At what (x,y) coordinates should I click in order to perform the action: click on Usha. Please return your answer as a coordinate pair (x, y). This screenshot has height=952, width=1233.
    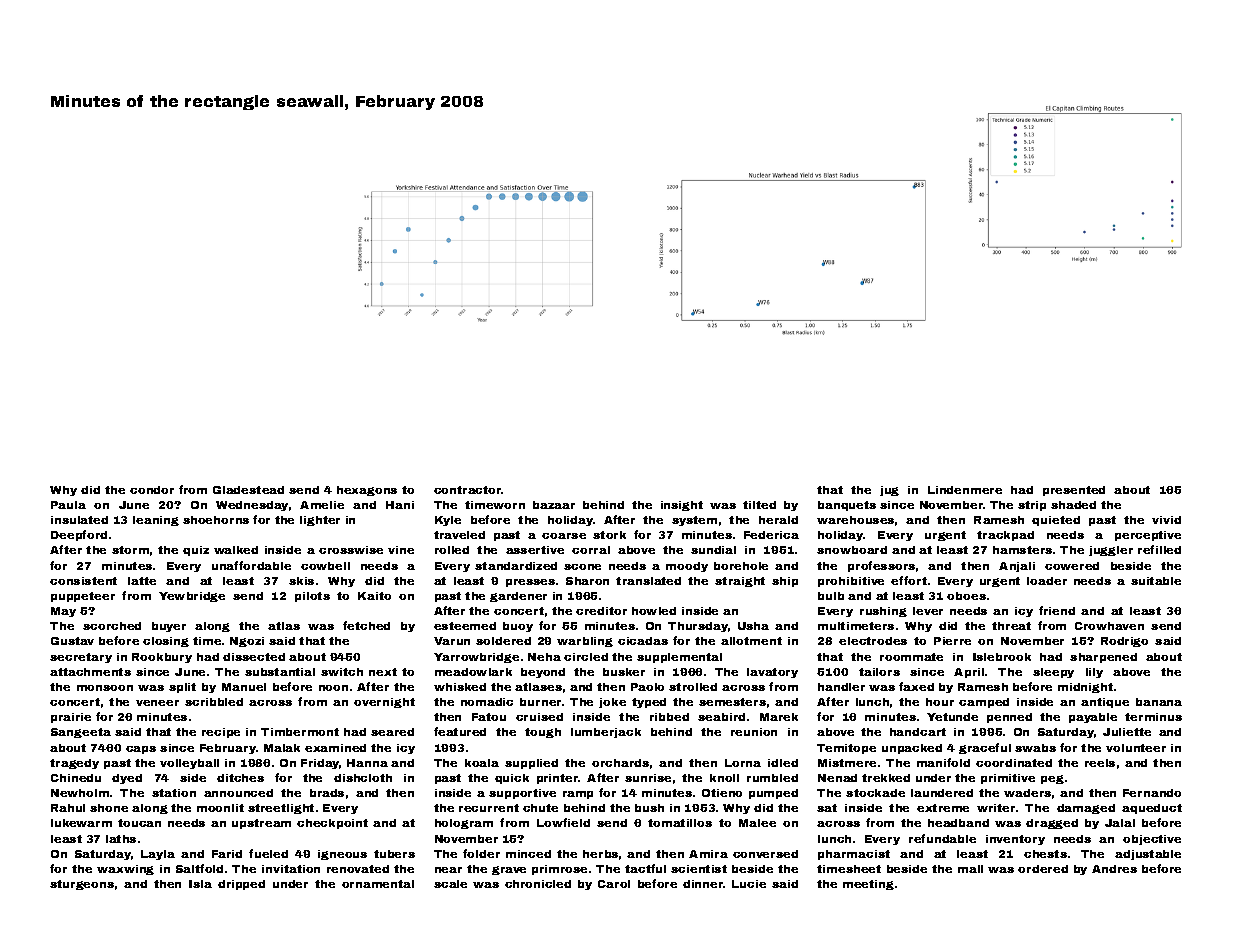
    Looking at the image, I should click on (753, 626).
